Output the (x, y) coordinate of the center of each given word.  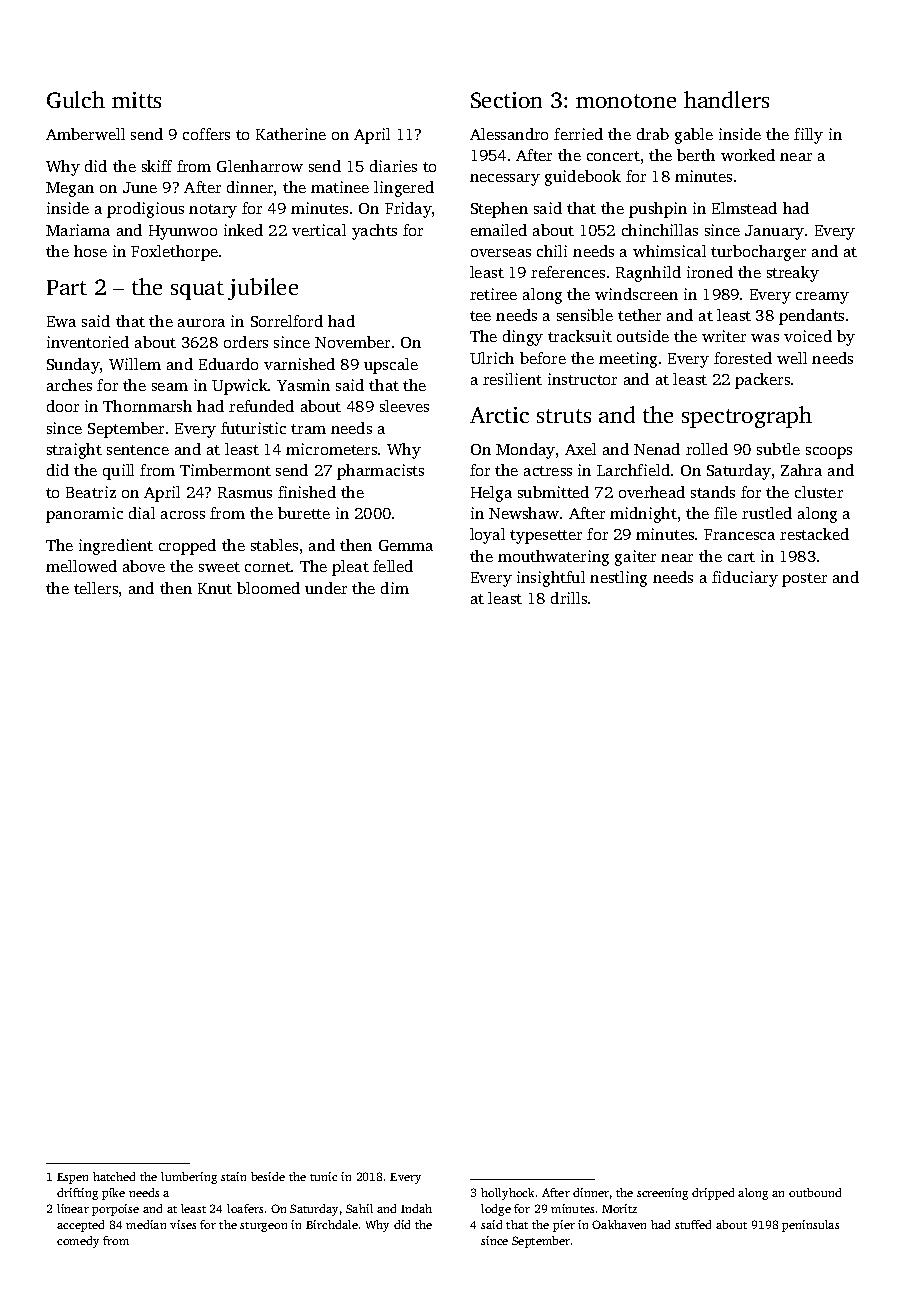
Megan (70, 189)
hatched (114, 1176)
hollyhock (507, 1194)
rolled (707, 449)
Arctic (499, 415)
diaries (393, 166)
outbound (815, 1192)
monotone (626, 101)
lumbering (189, 1178)
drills (569, 598)
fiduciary (745, 579)
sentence (138, 450)
